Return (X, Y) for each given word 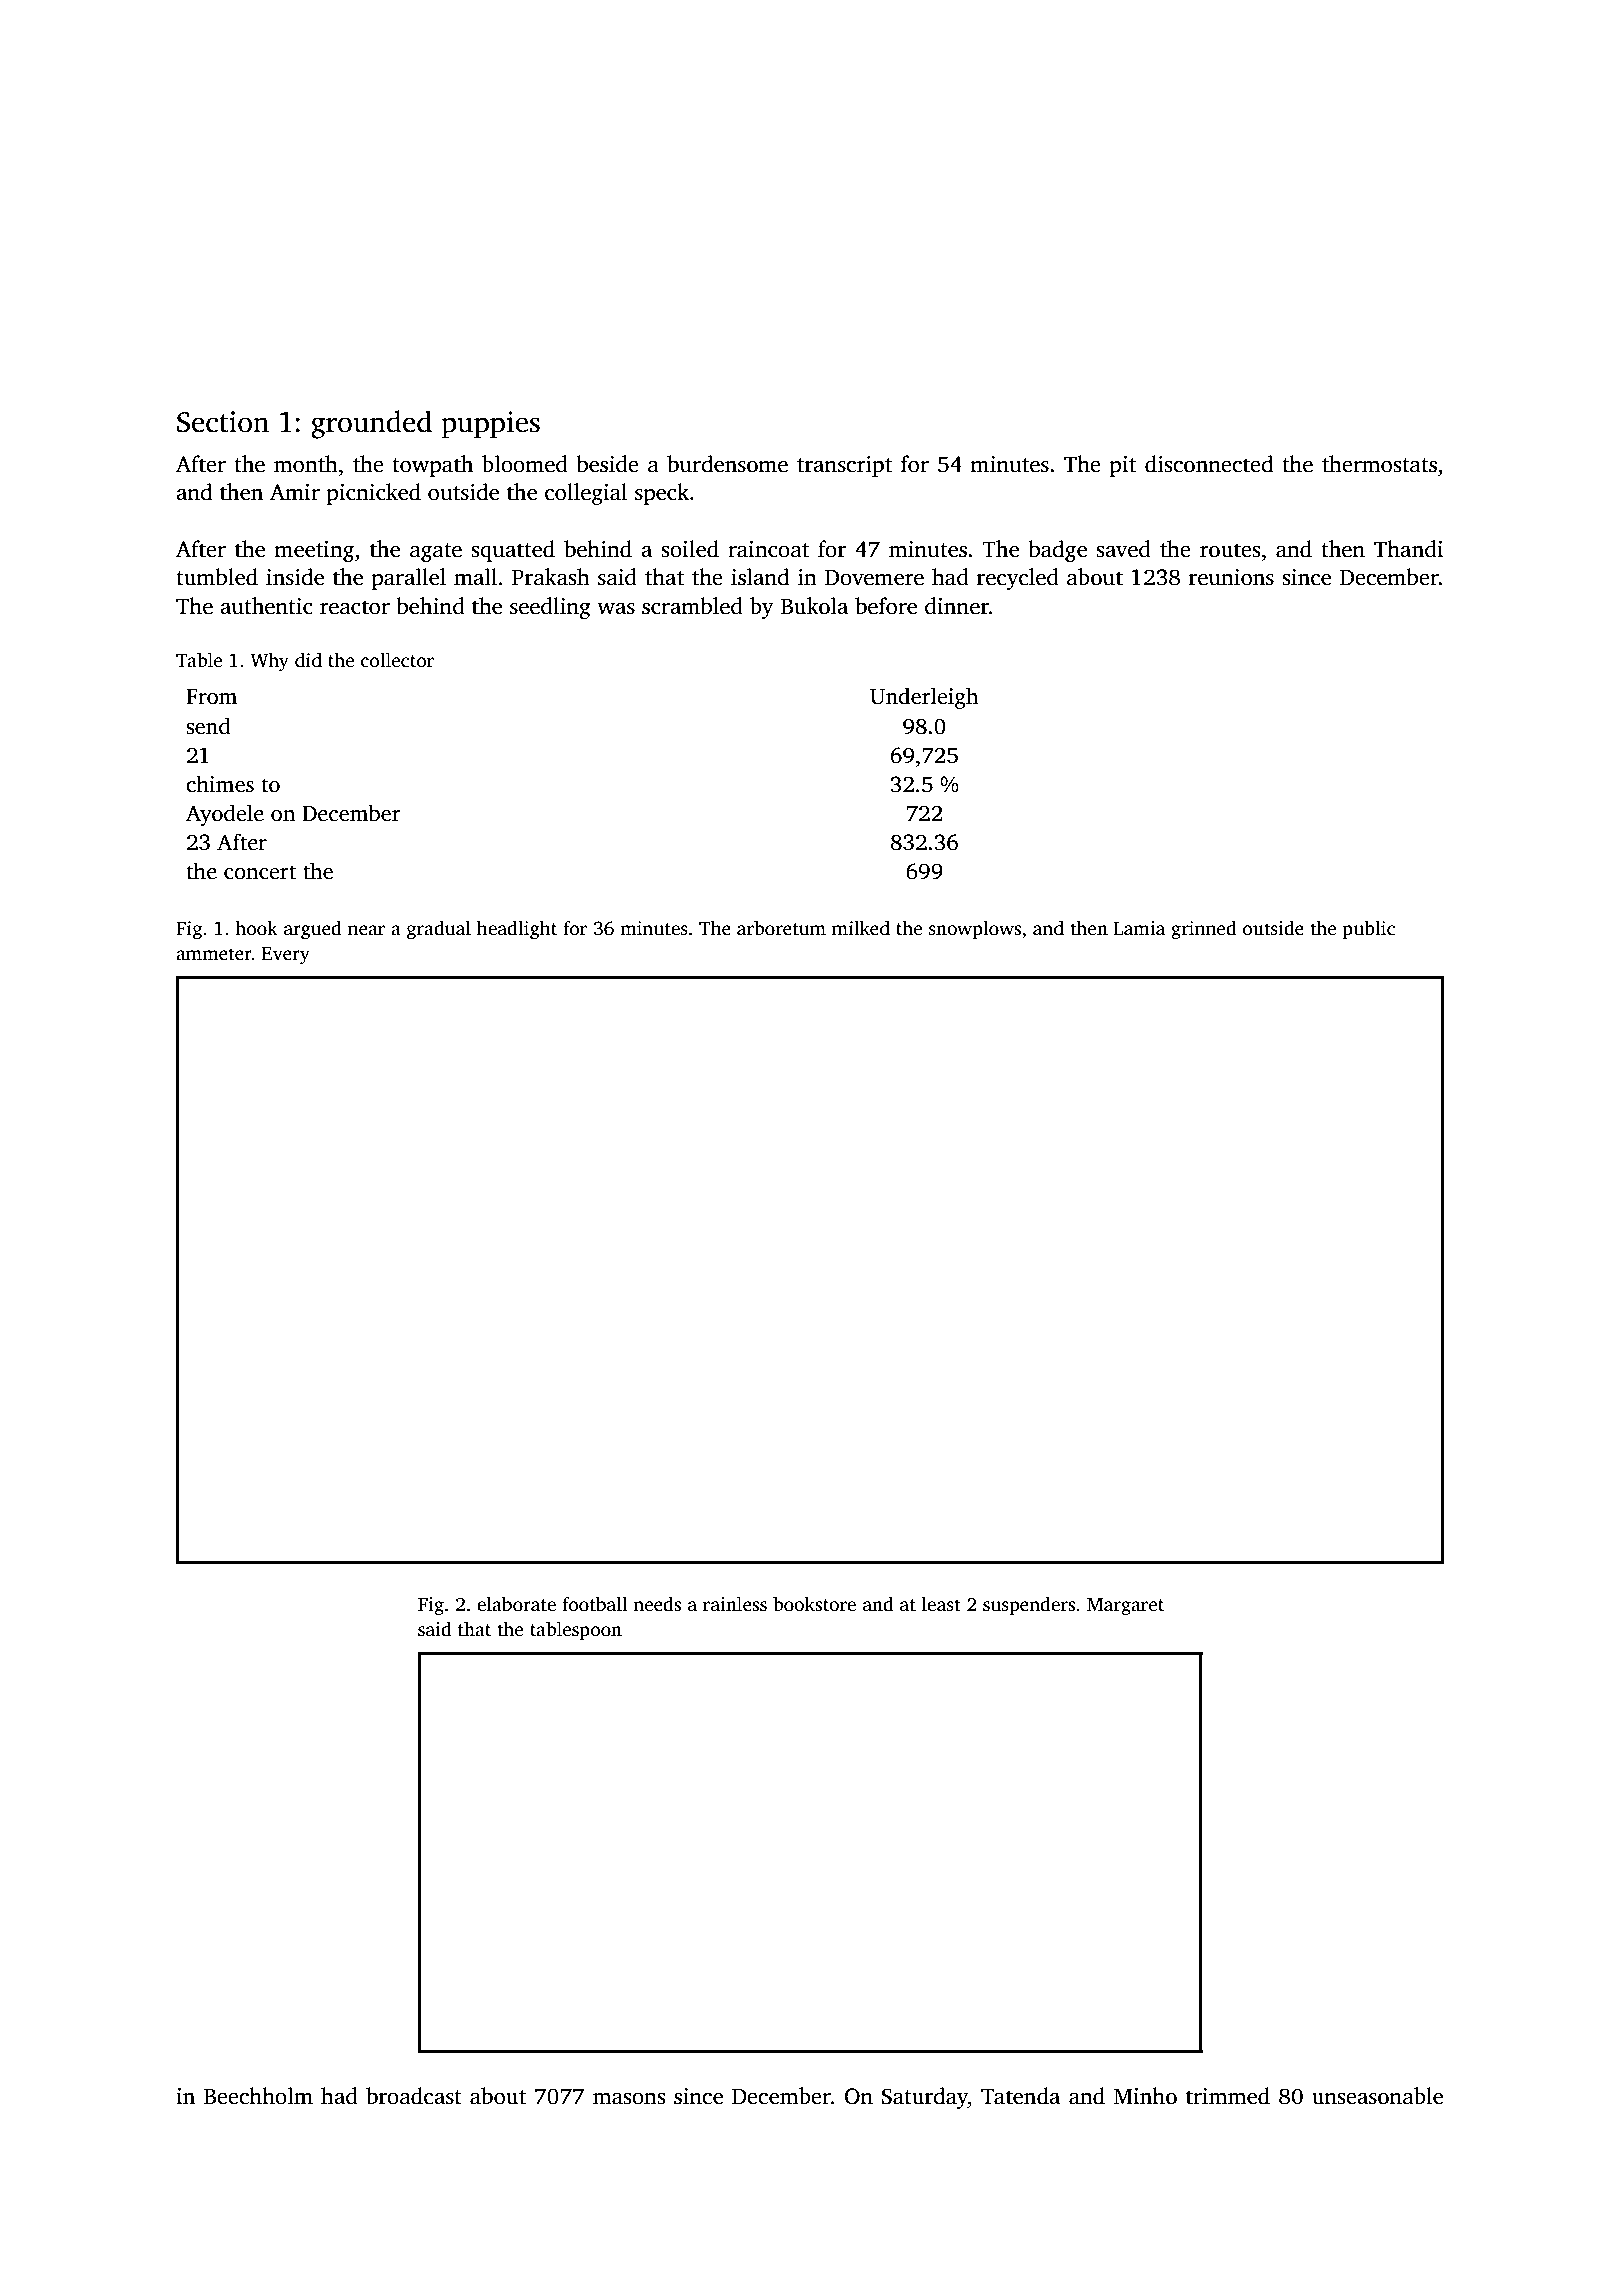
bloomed (525, 464)
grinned (1204, 930)
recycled (1018, 579)
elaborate (516, 1604)
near (366, 930)
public (1369, 930)
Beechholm (258, 2096)
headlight (517, 930)
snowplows (975, 930)
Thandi (1408, 549)
